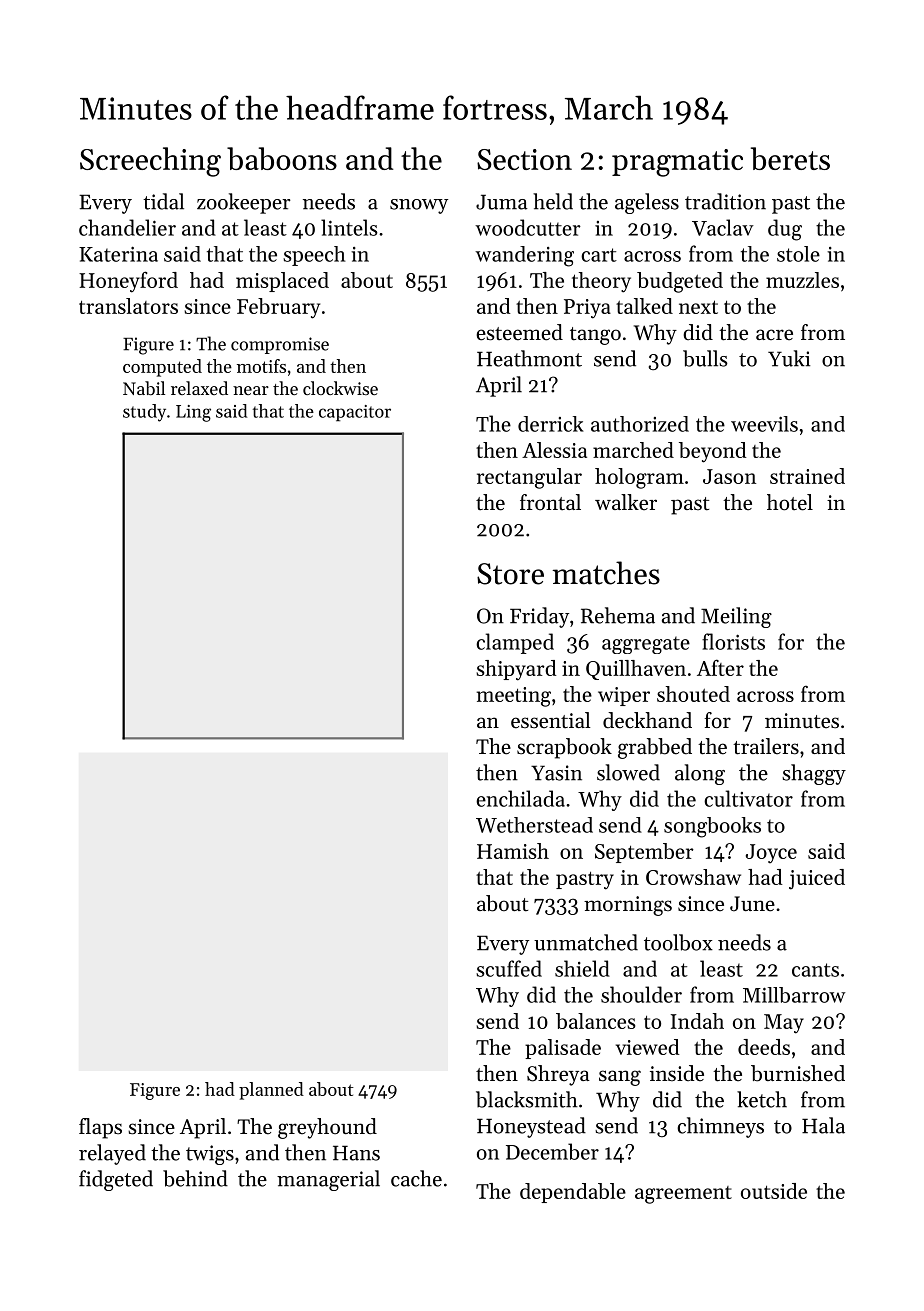 The image size is (924, 1311). I want to click on esteemed, so click(519, 332).
